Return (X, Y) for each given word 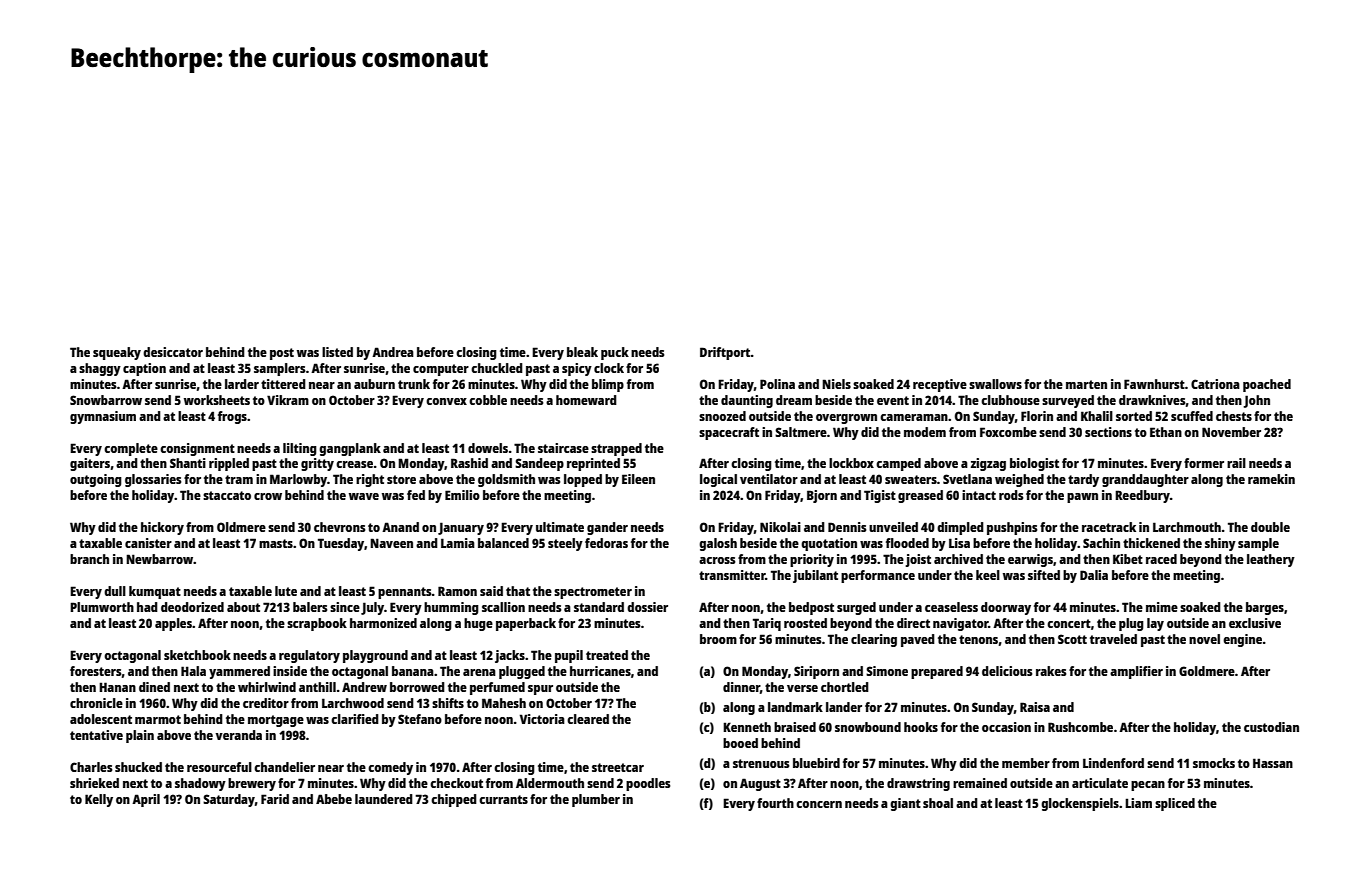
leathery (1271, 560)
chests (1234, 416)
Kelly (99, 800)
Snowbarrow (106, 400)
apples (173, 624)
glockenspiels (1080, 804)
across (717, 560)
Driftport (725, 353)
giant (905, 804)
